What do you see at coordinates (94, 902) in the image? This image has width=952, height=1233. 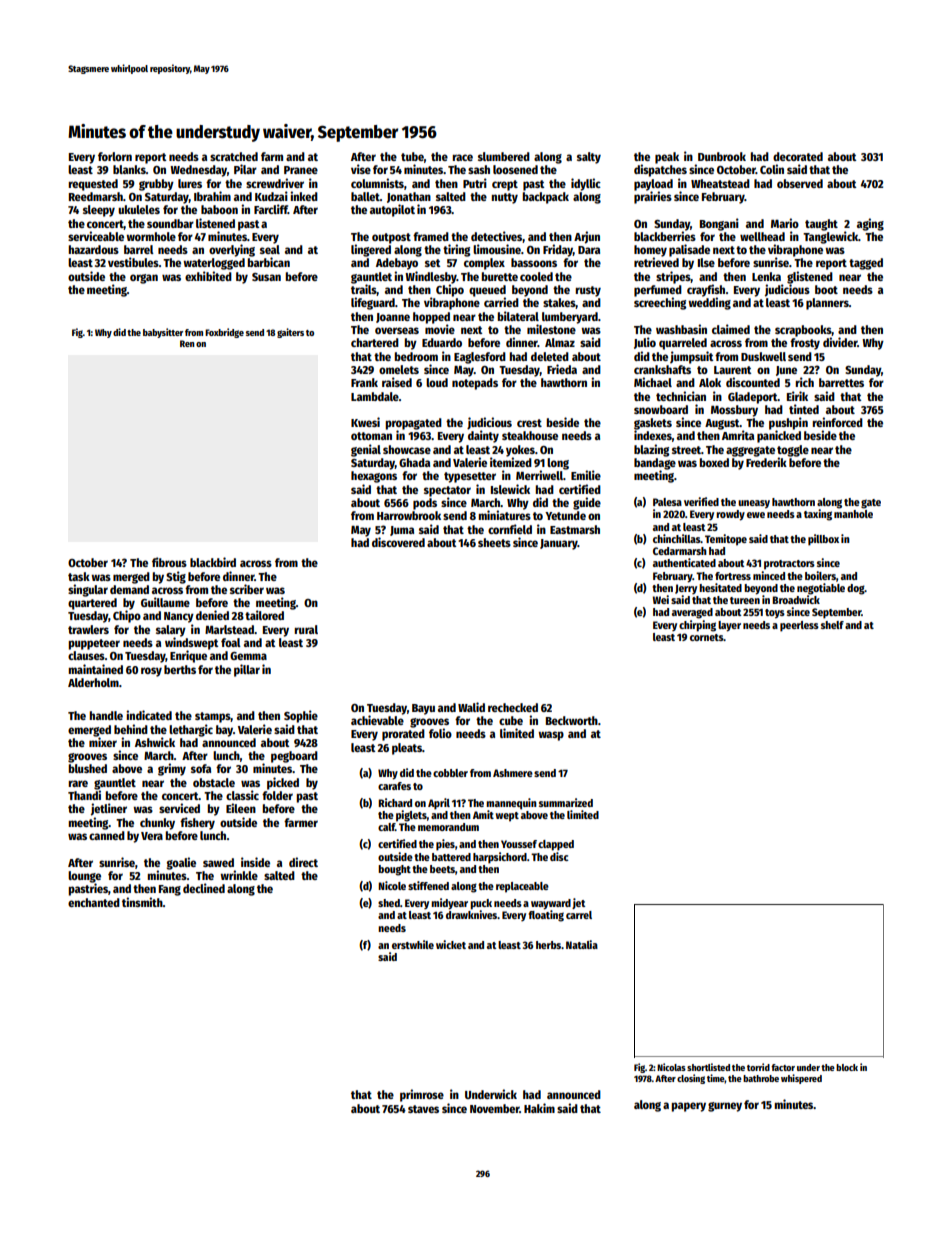 I see `enchanted` at bounding box center [94, 902].
